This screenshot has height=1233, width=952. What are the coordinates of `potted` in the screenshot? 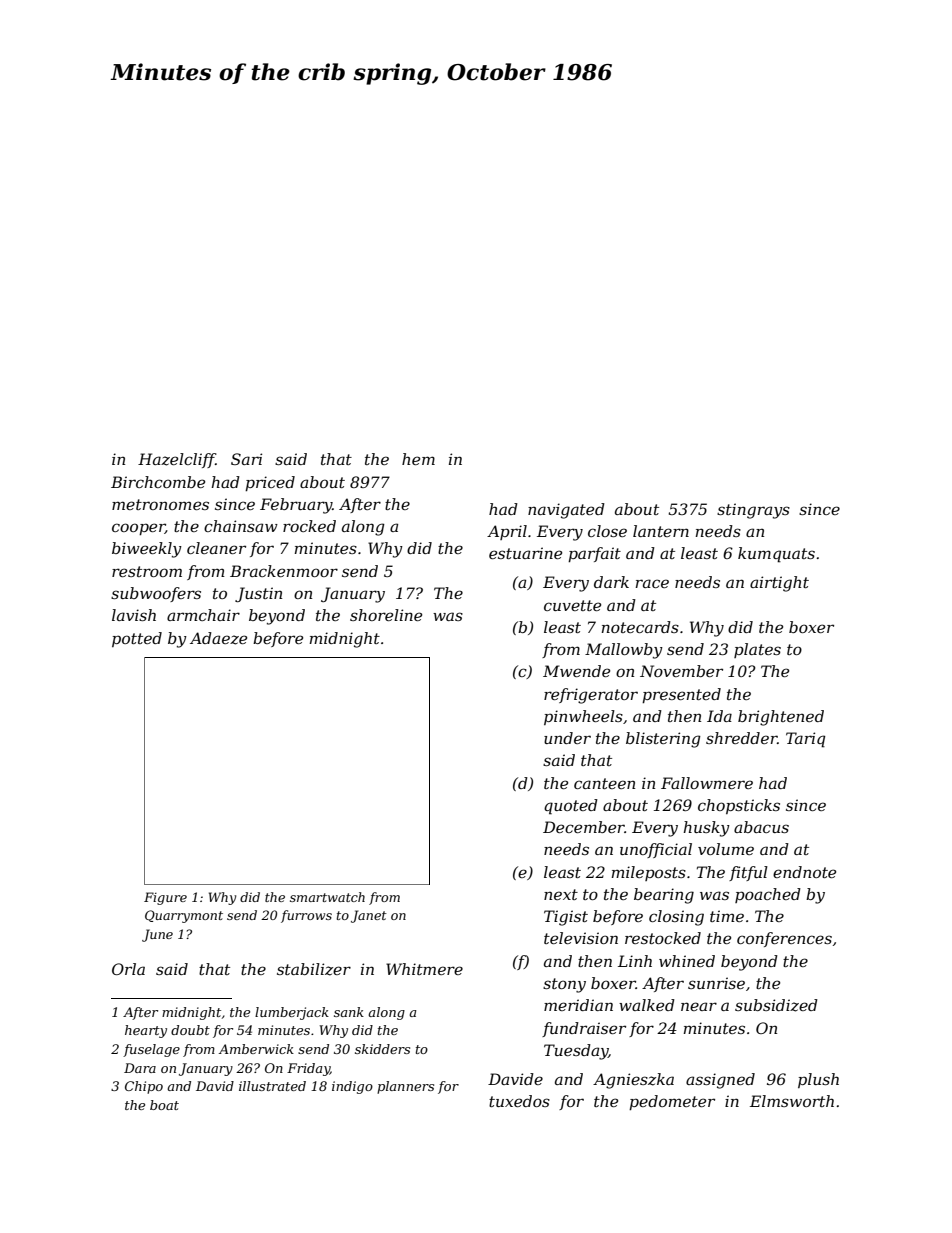 It's located at (137, 639).
